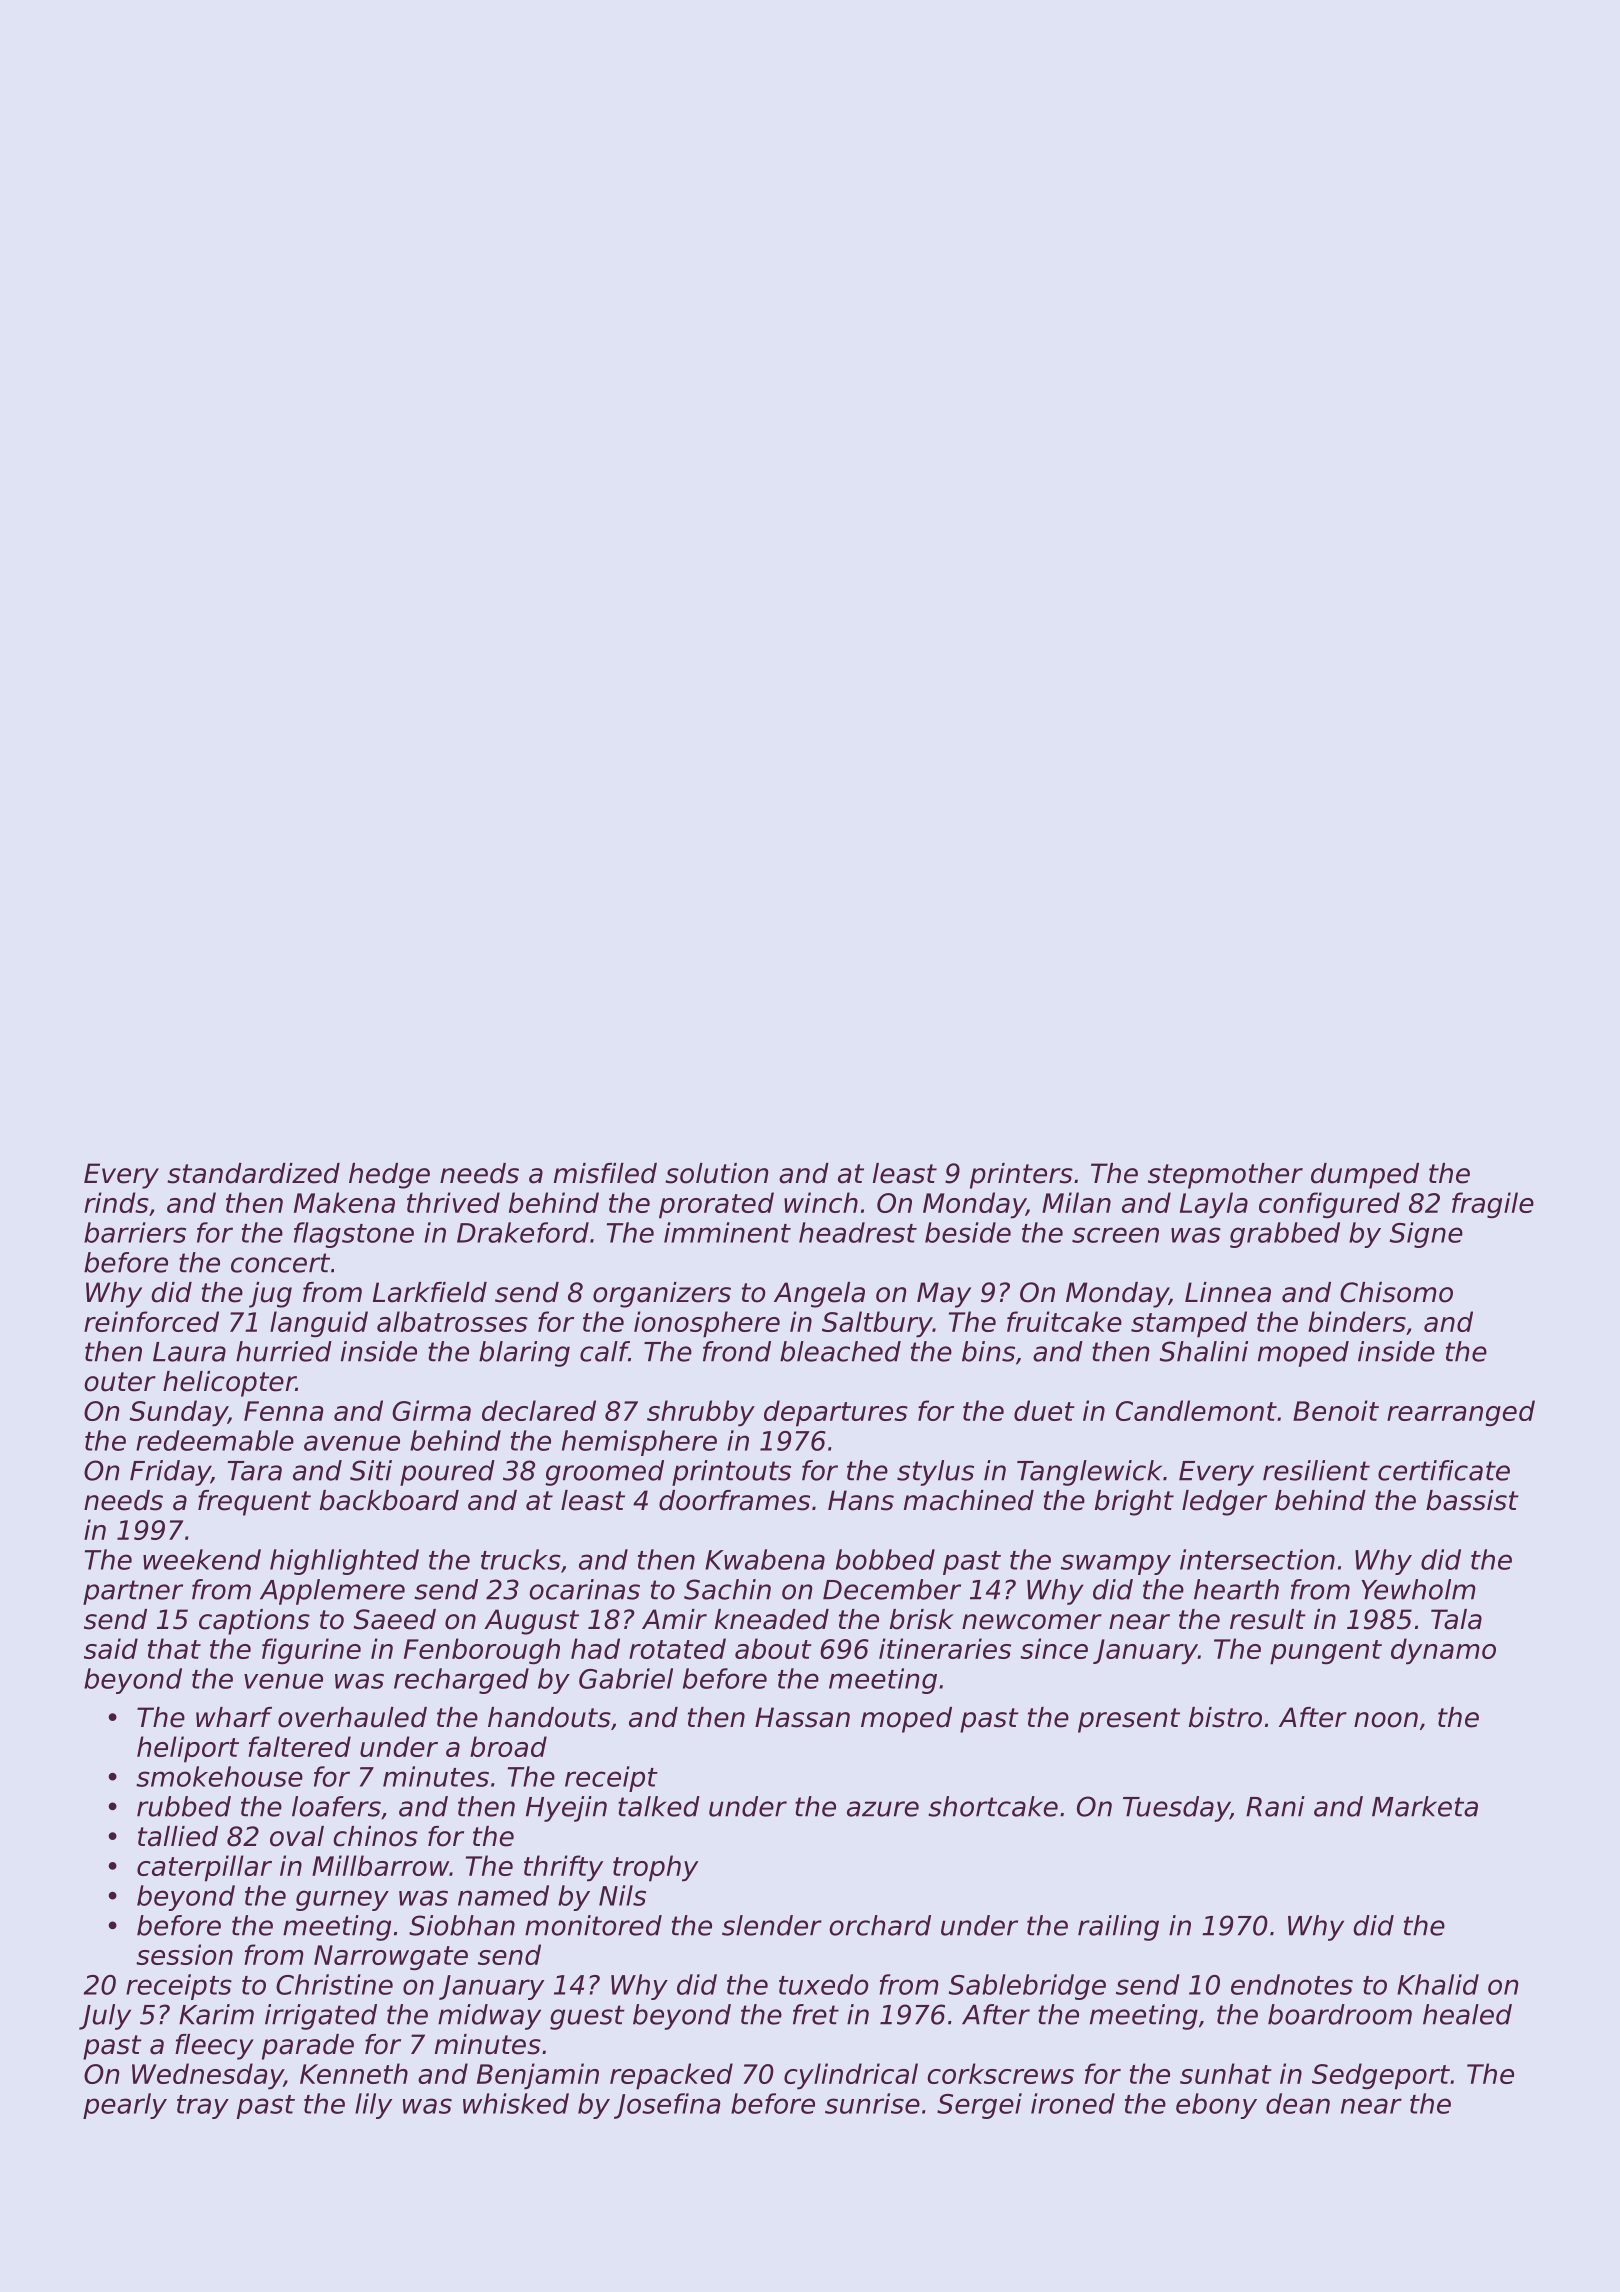 This image has height=2292, width=1620. I want to click on dumped, so click(1365, 1176).
